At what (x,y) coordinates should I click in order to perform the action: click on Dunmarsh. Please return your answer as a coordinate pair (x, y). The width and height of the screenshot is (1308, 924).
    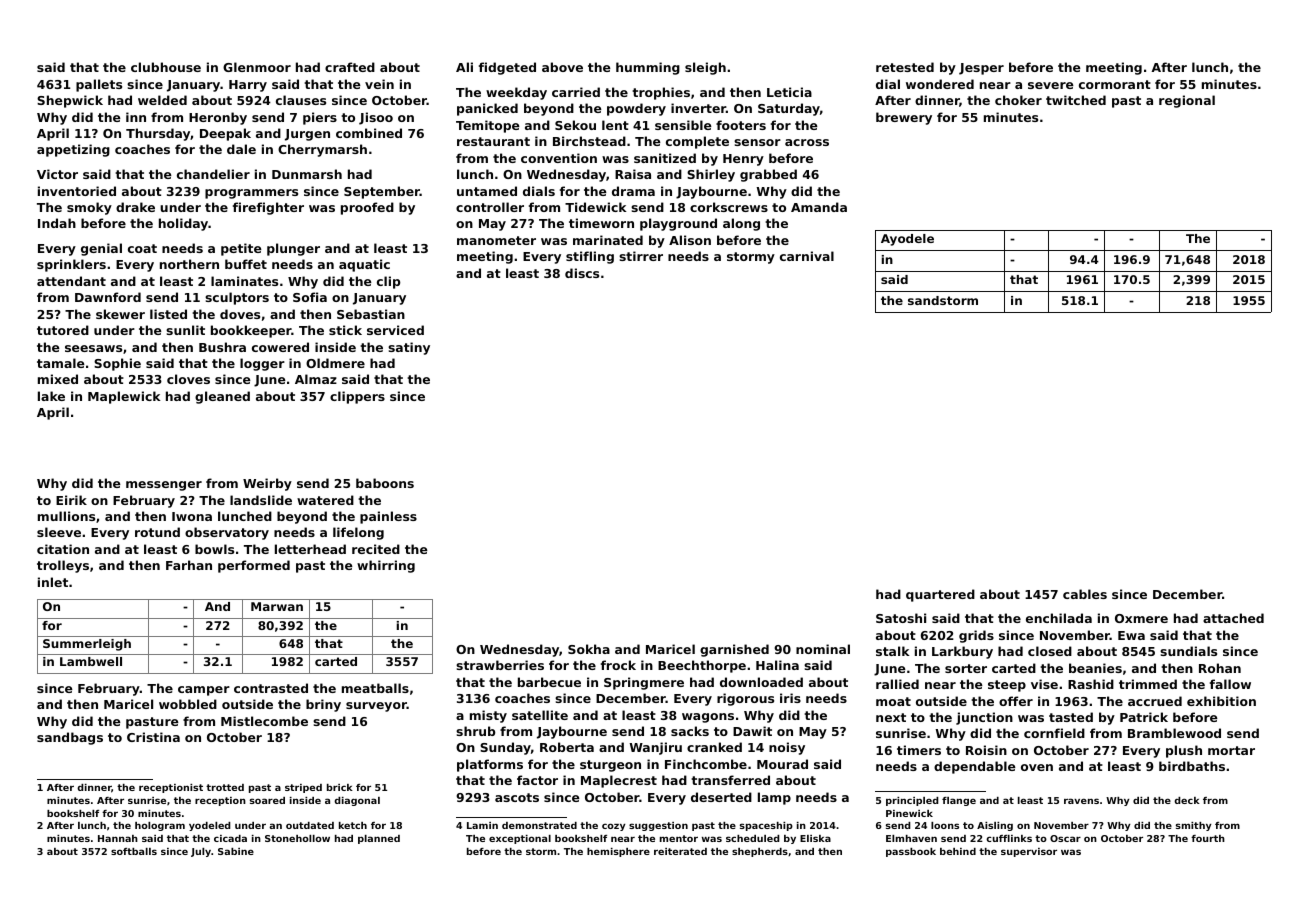
    Looking at the image, I should click on (307, 174).
